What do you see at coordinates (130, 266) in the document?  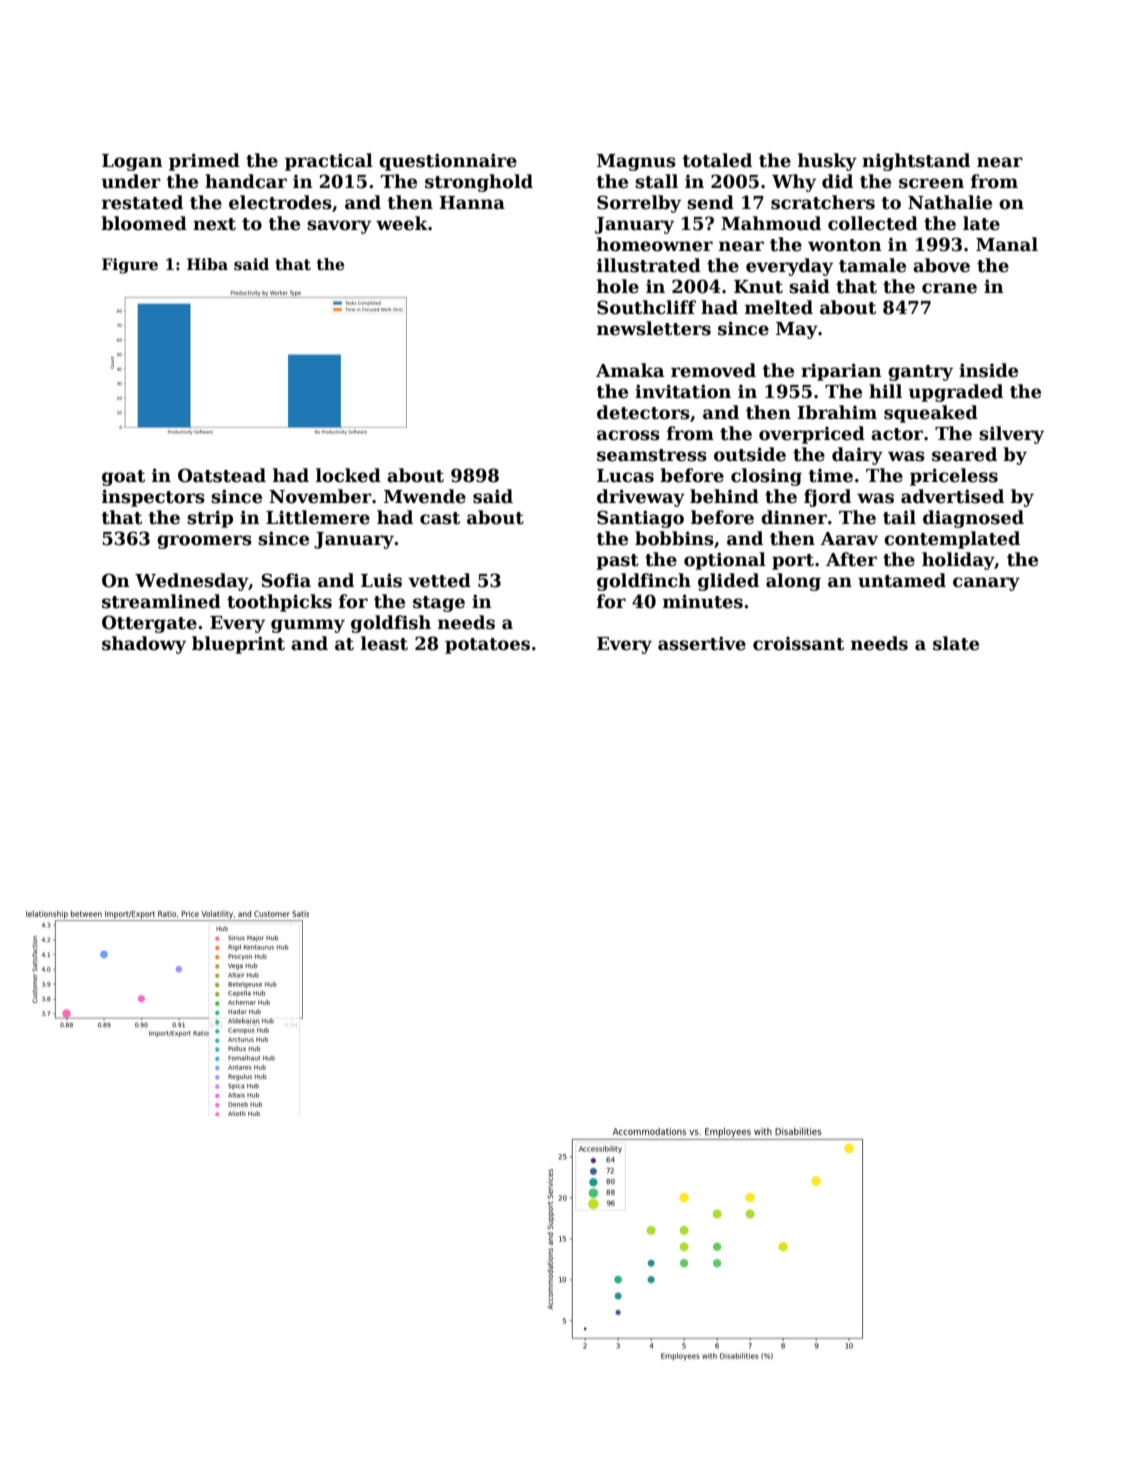 I see `Figure` at bounding box center [130, 266].
